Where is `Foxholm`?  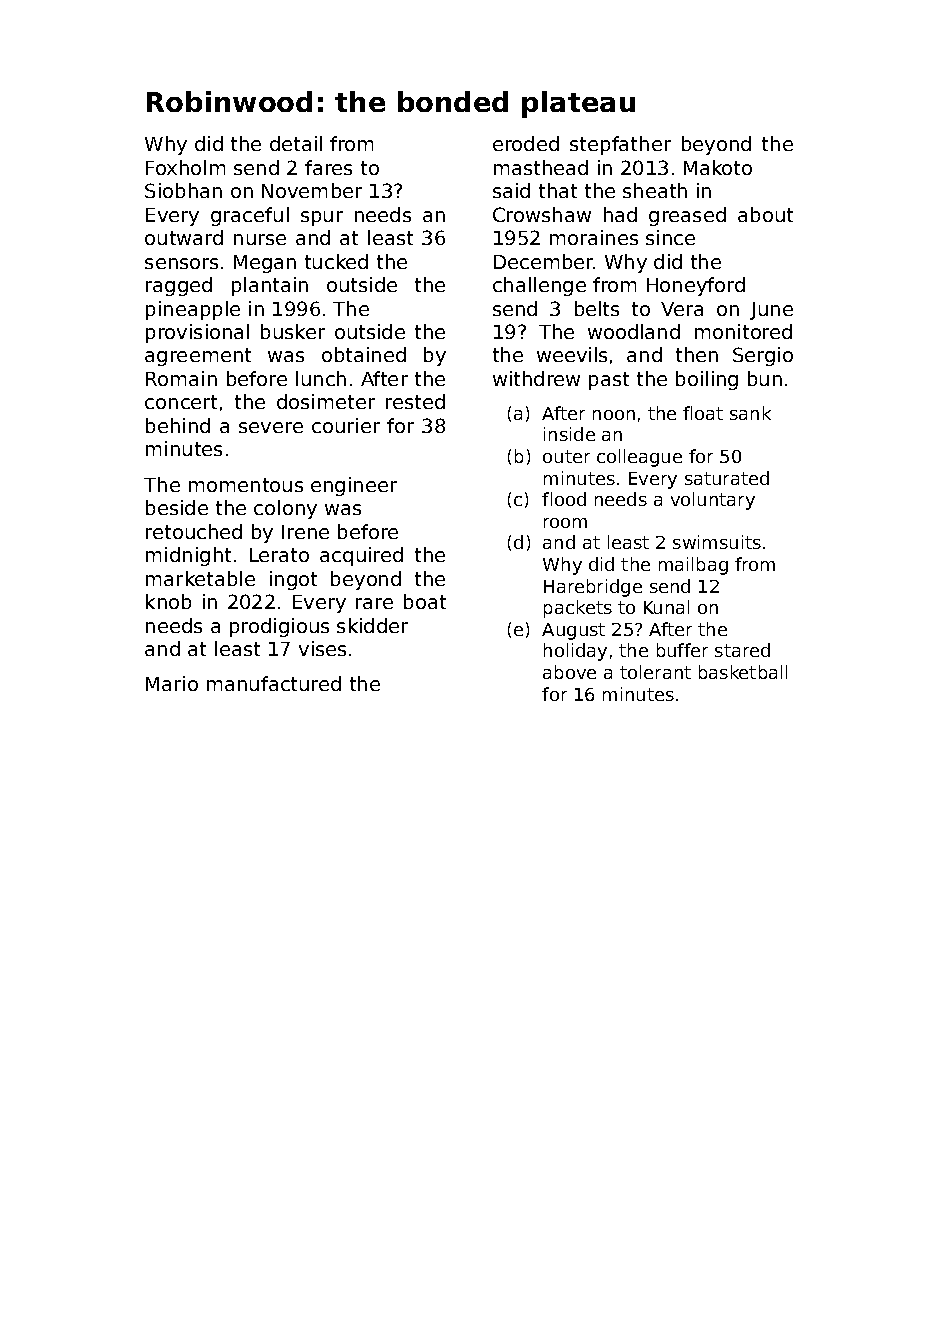 Foxholm is located at coordinates (185, 167).
